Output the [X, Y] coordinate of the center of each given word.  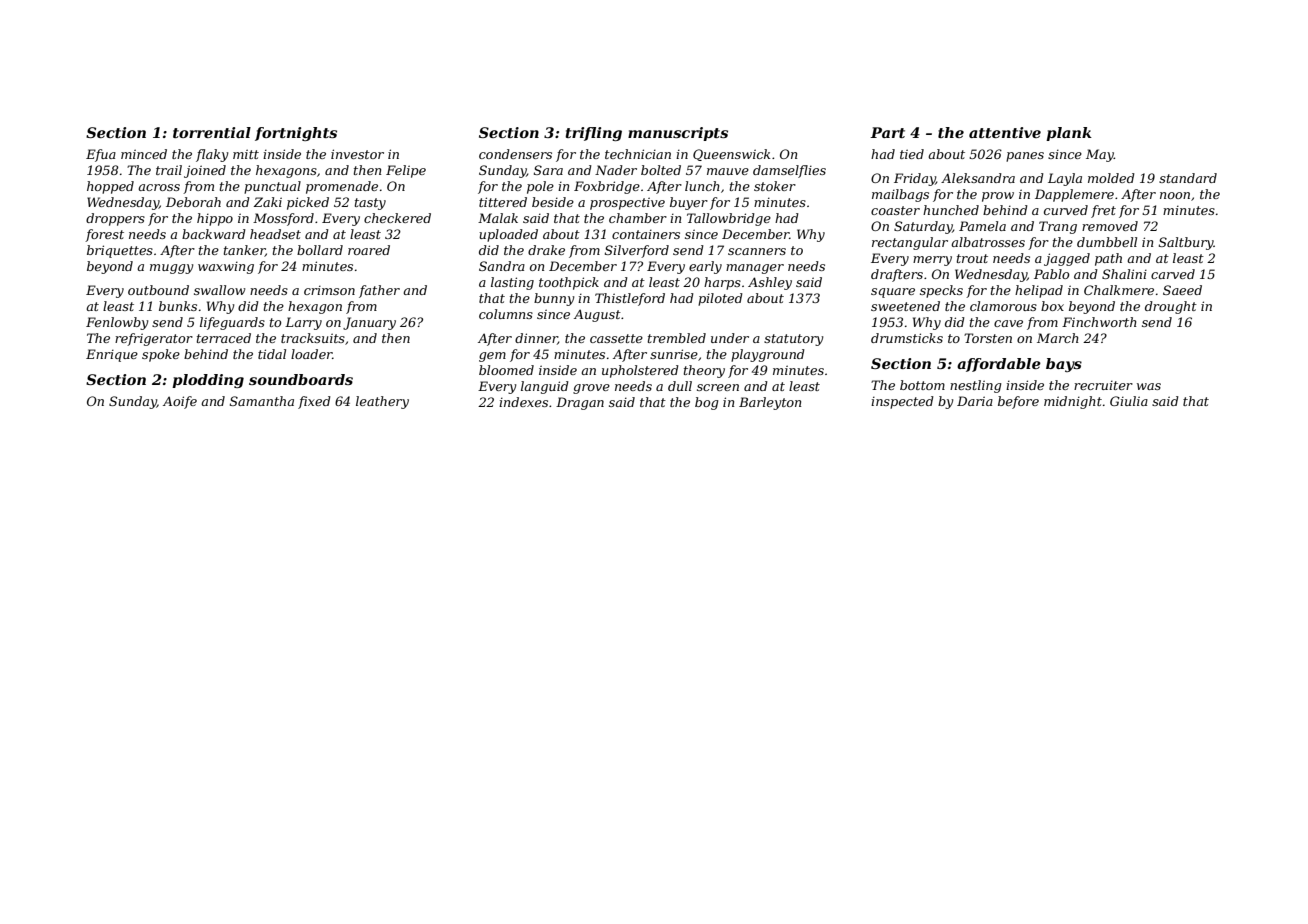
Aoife [180, 402]
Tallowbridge [729, 219]
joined [205, 171]
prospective [627, 203]
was [1149, 386]
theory [704, 371]
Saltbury [1186, 243]
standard [1188, 178]
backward [214, 234]
